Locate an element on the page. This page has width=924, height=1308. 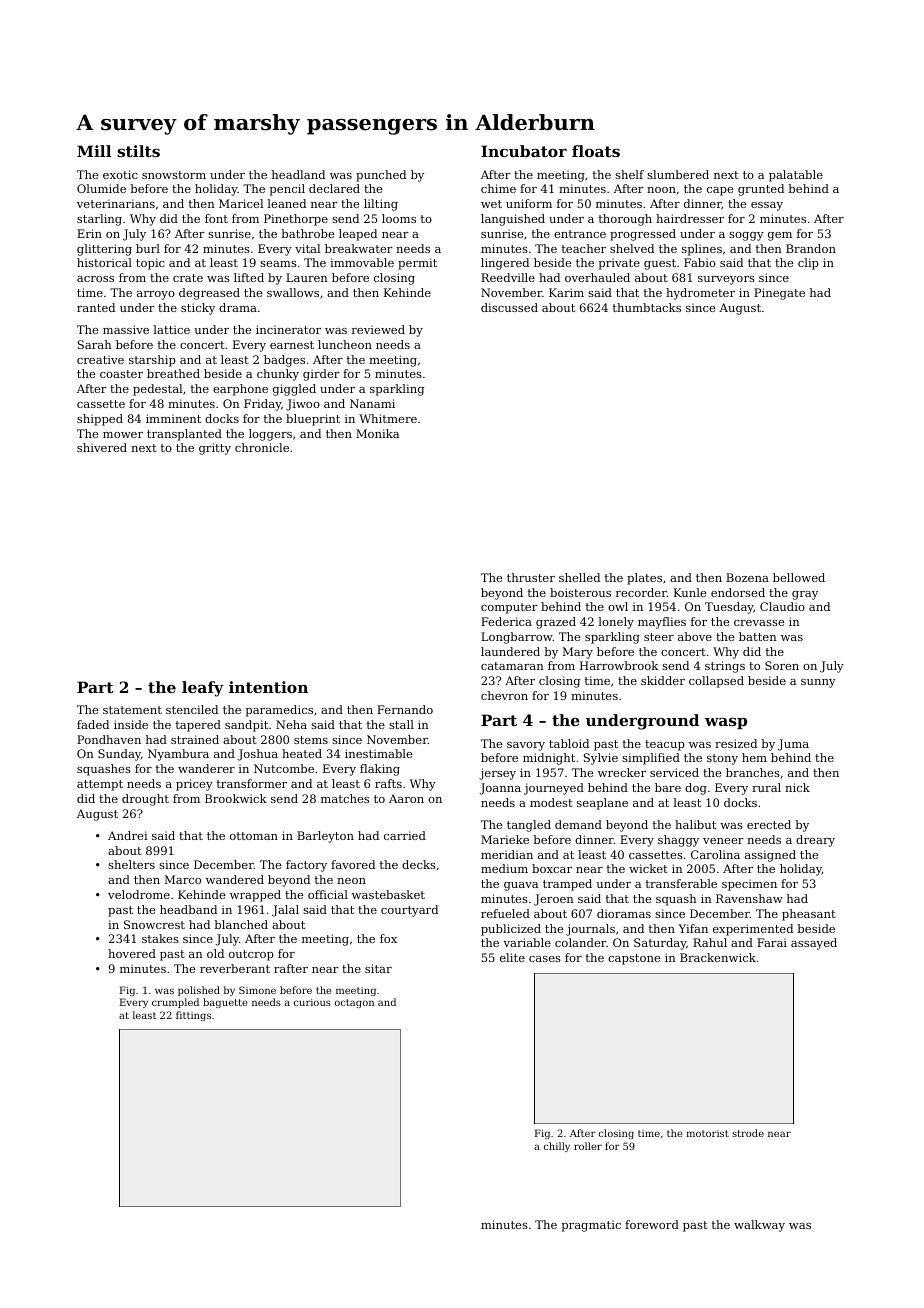
Pinegate is located at coordinates (779, 294).
